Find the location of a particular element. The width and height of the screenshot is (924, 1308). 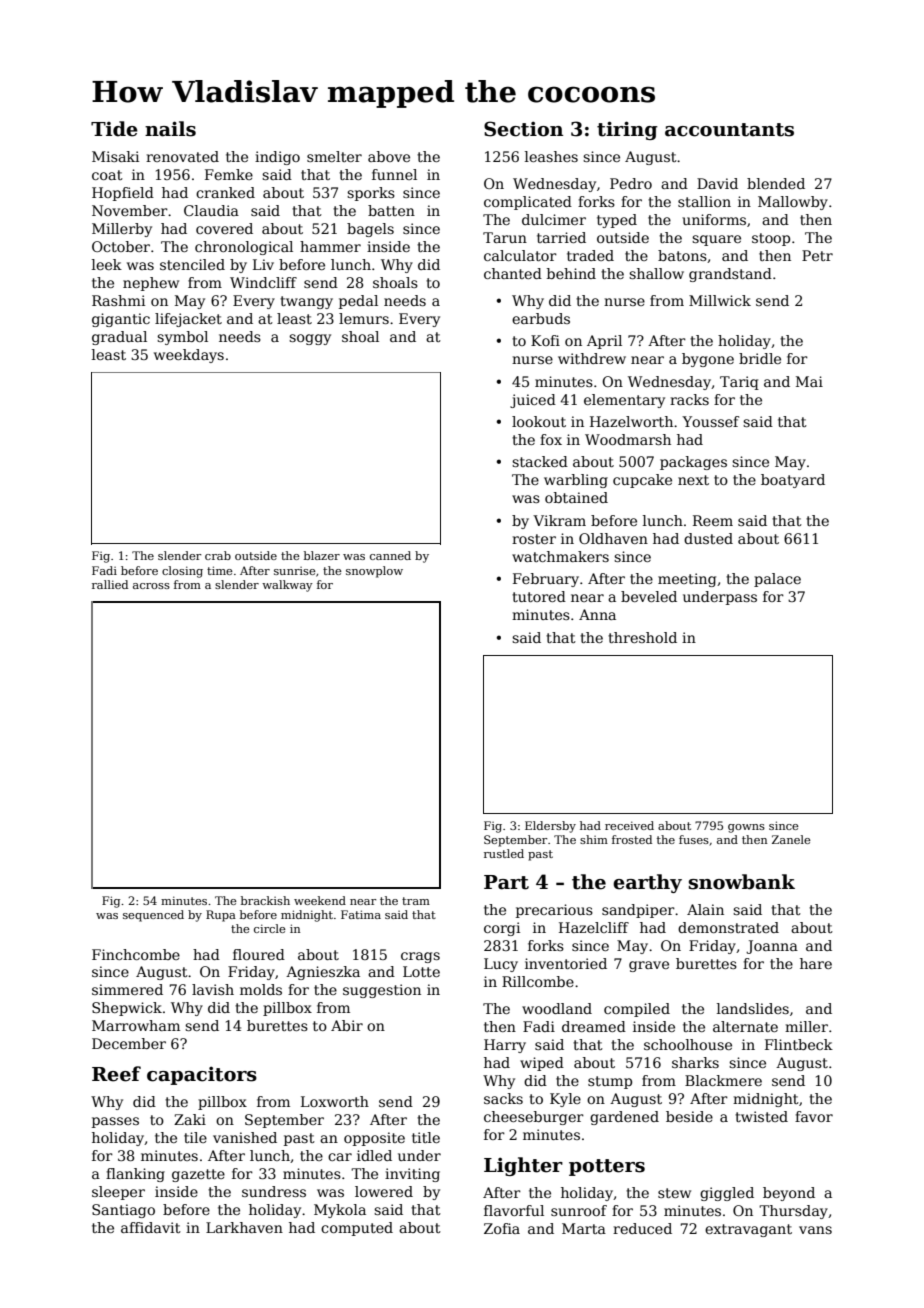

tiring is located at coordinates (627, 130).
